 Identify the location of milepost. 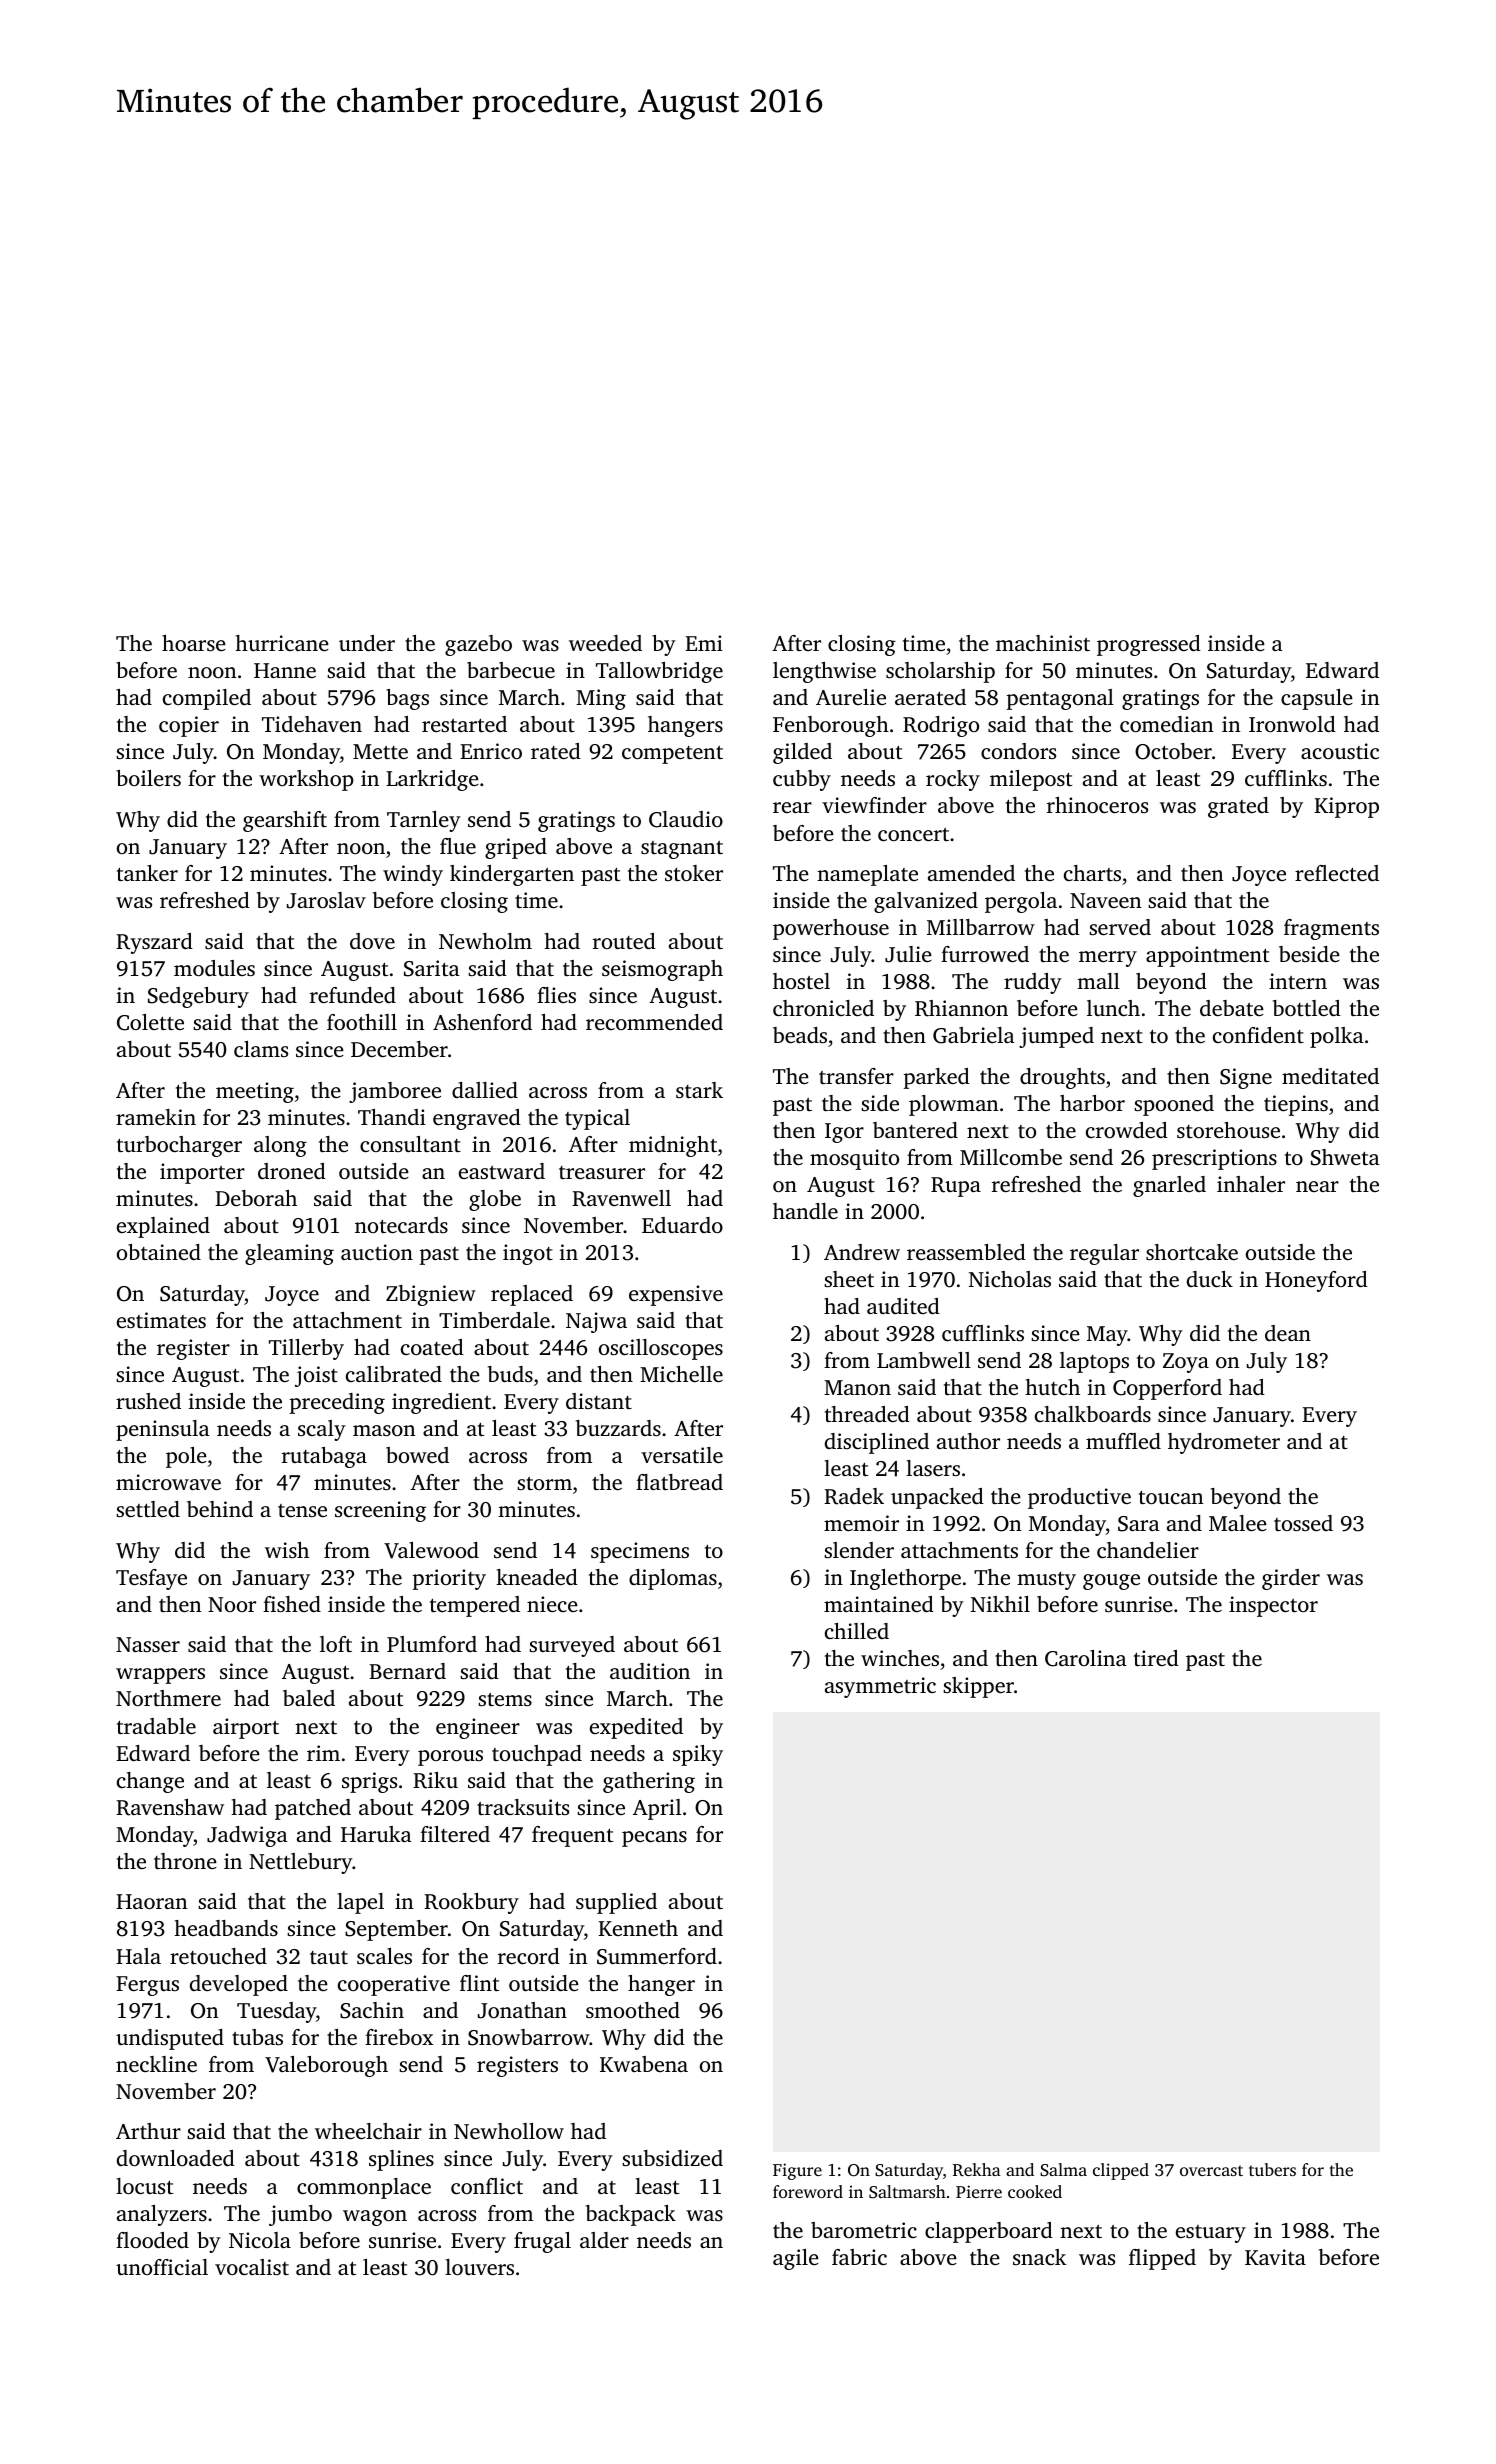
(1031, 780).
